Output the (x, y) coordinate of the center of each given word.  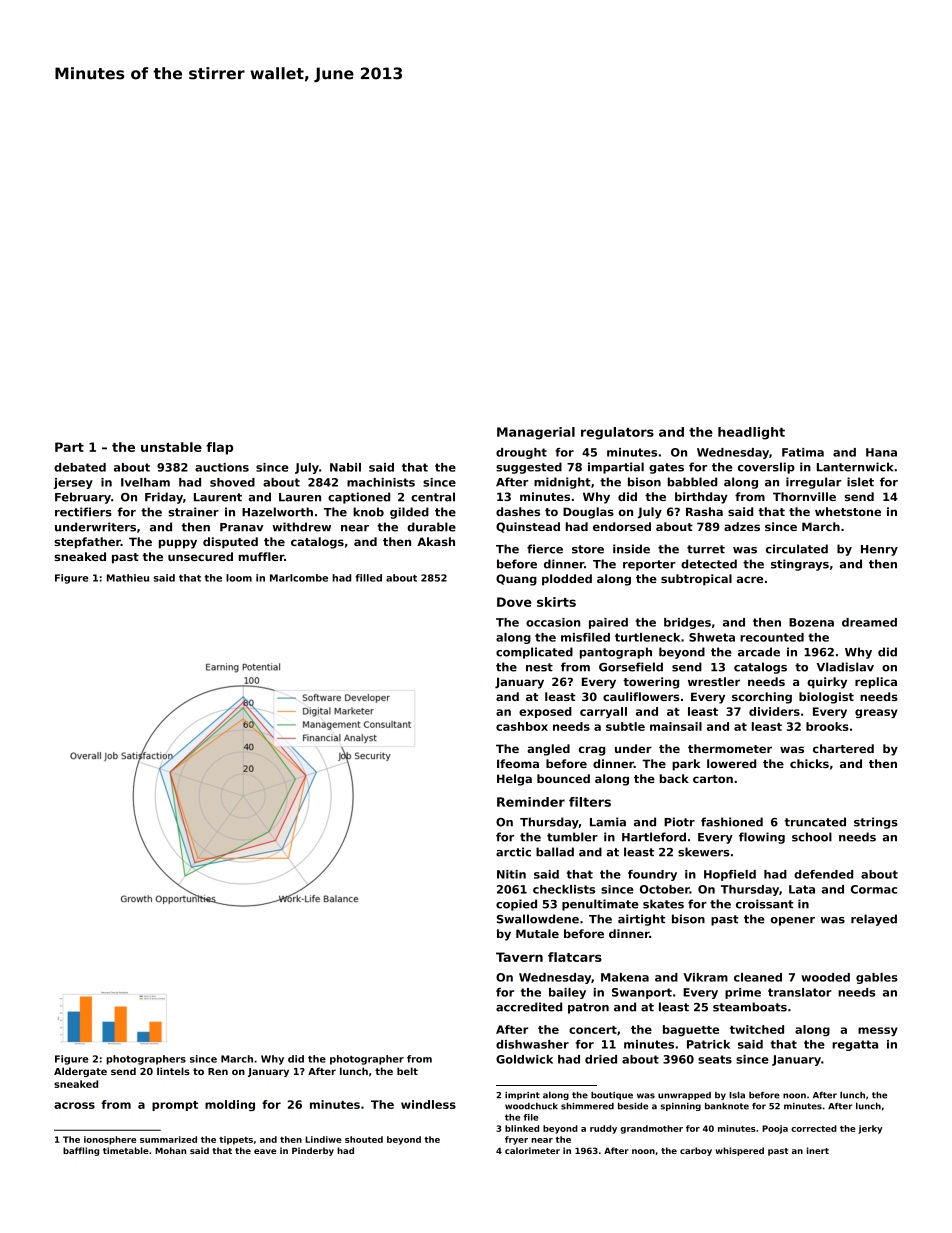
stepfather (87, 543)
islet (860, 482)
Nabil (345, 467)
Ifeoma (518, 763)
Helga (514, 780)
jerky (870, 1129)
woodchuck (531, 1106)
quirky (827, 683)
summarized (168, 1139)
